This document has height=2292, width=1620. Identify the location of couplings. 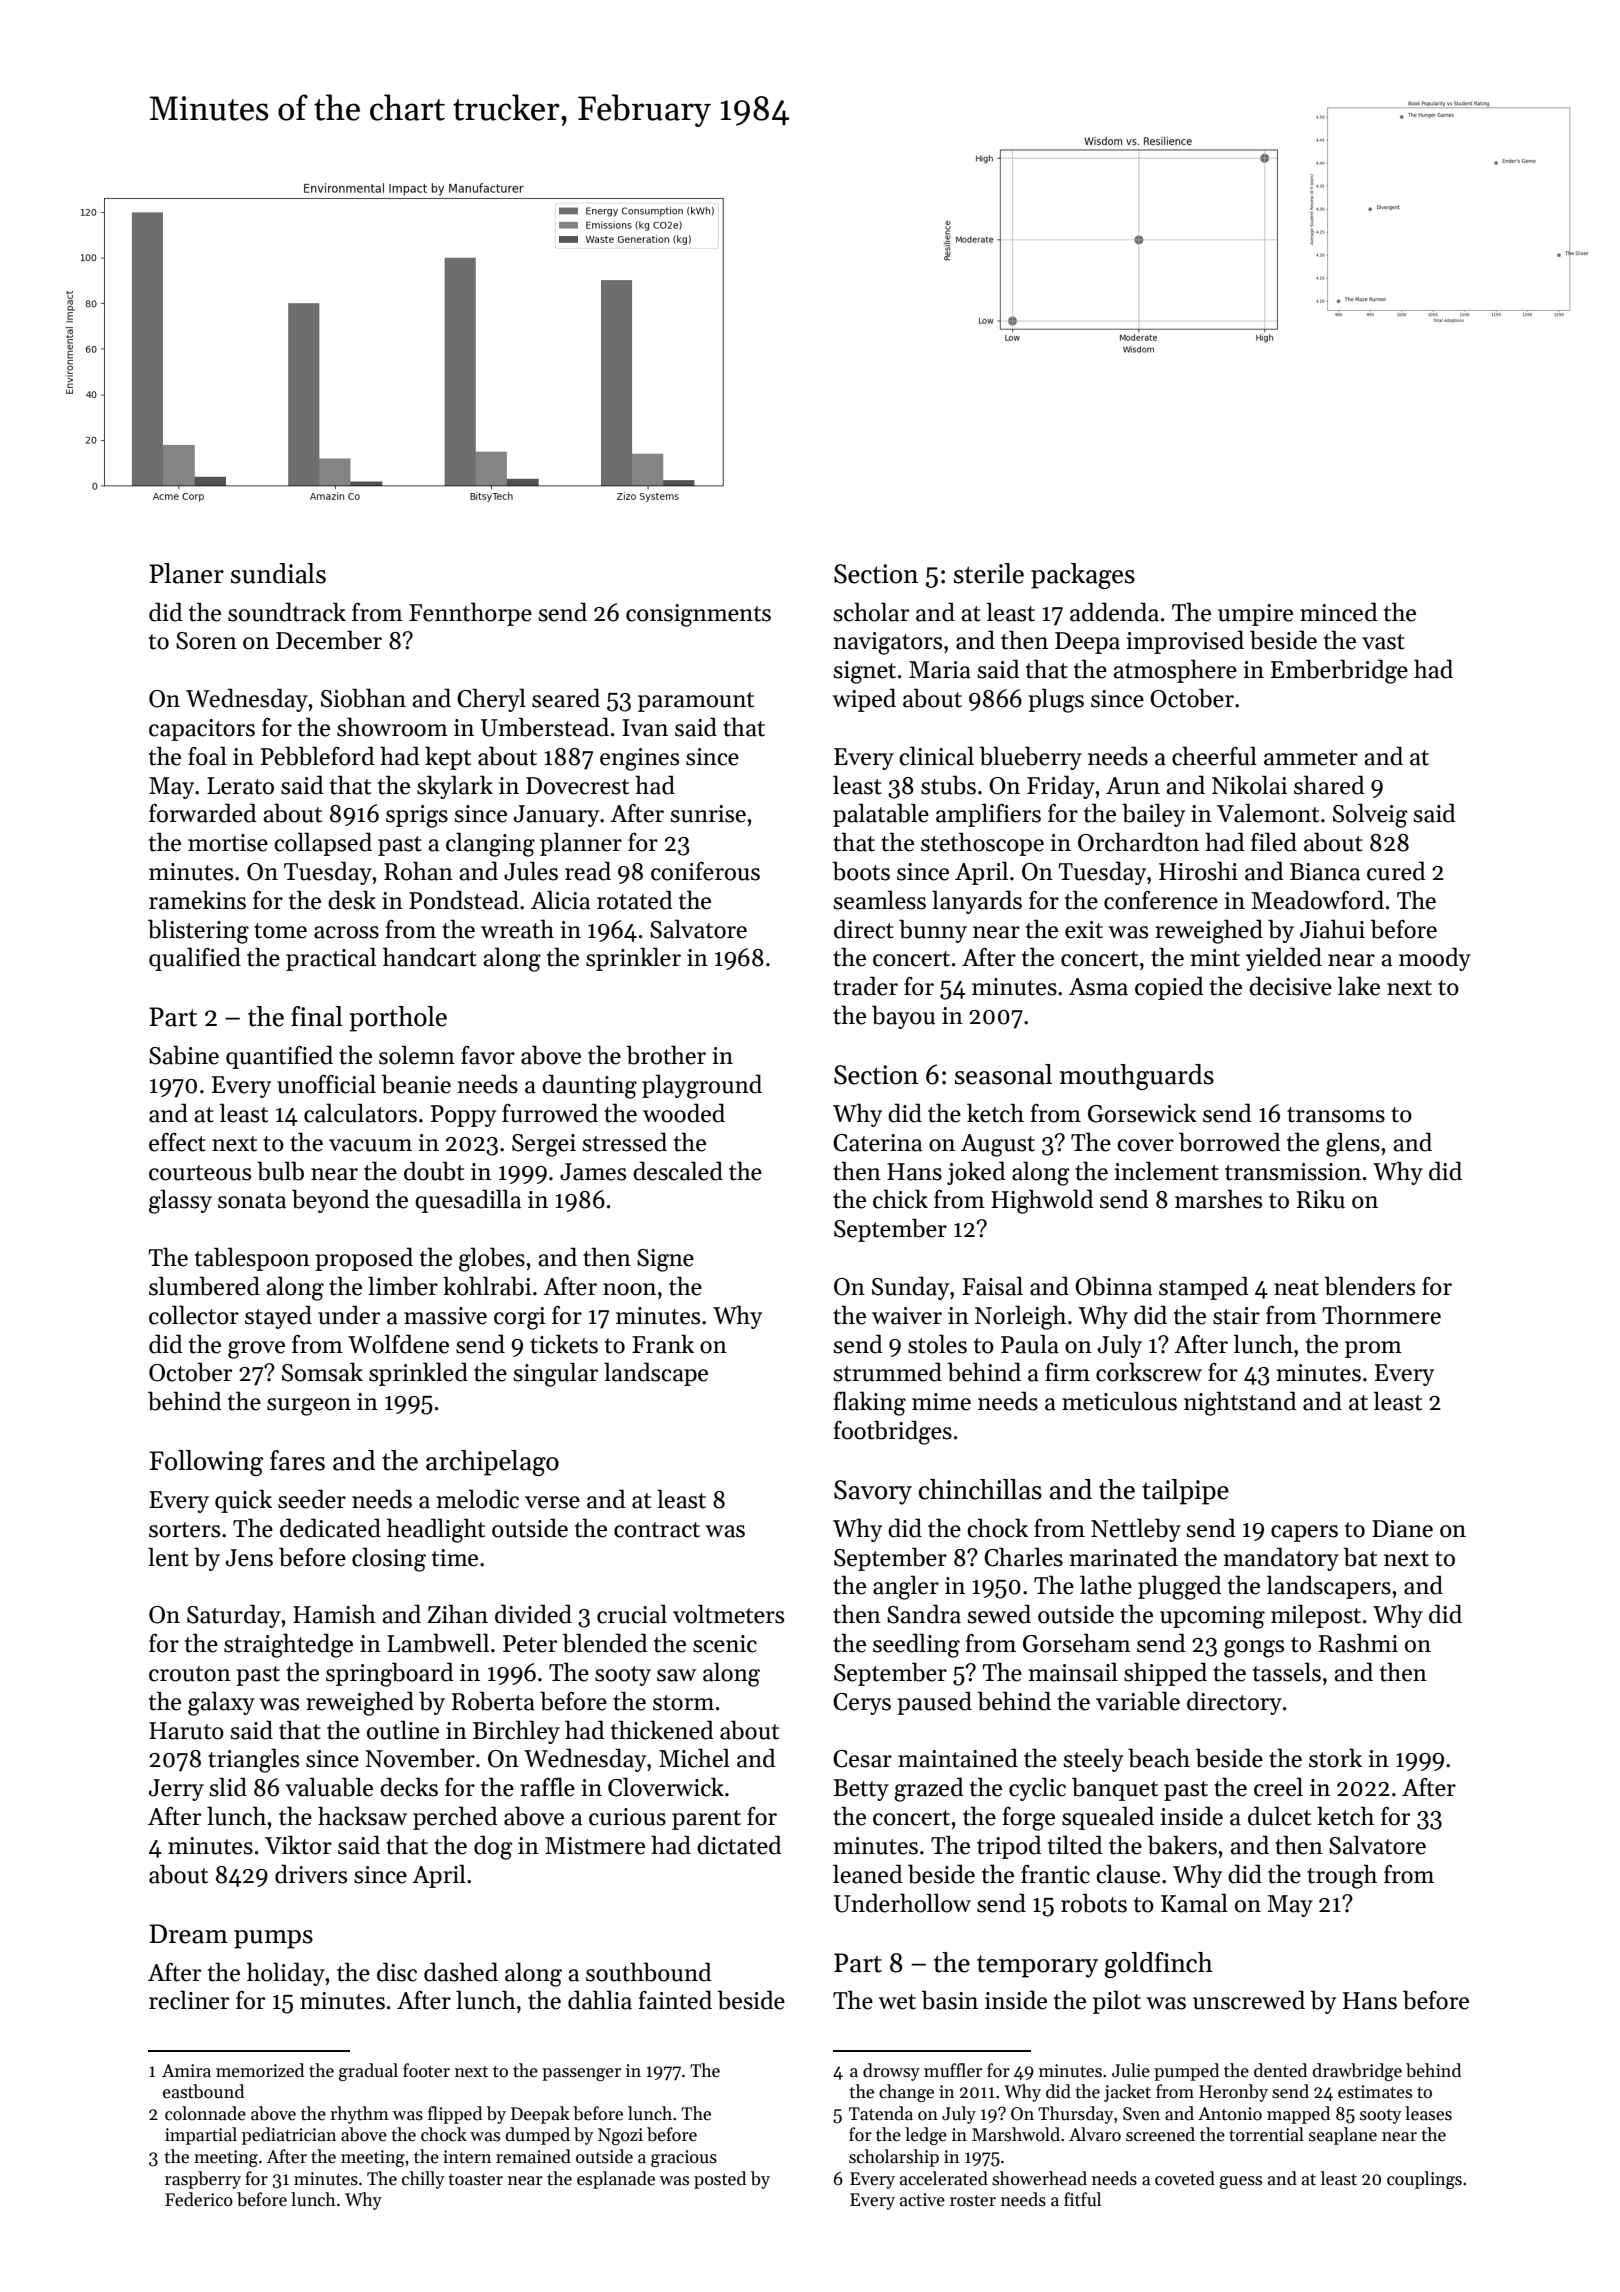
(1424, 2180).
